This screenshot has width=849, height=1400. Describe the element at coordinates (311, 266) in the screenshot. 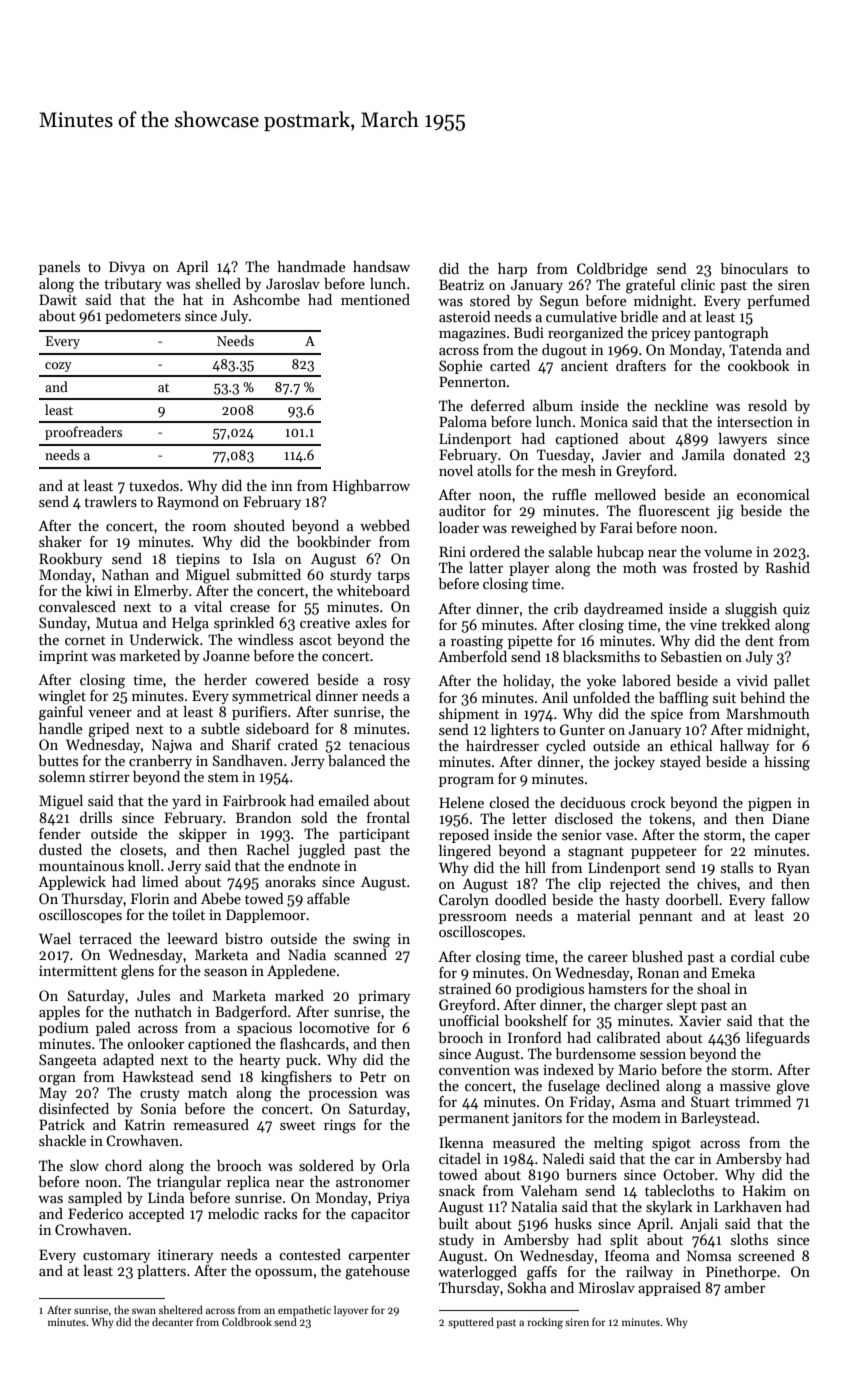

I see `handmade` at that location.
